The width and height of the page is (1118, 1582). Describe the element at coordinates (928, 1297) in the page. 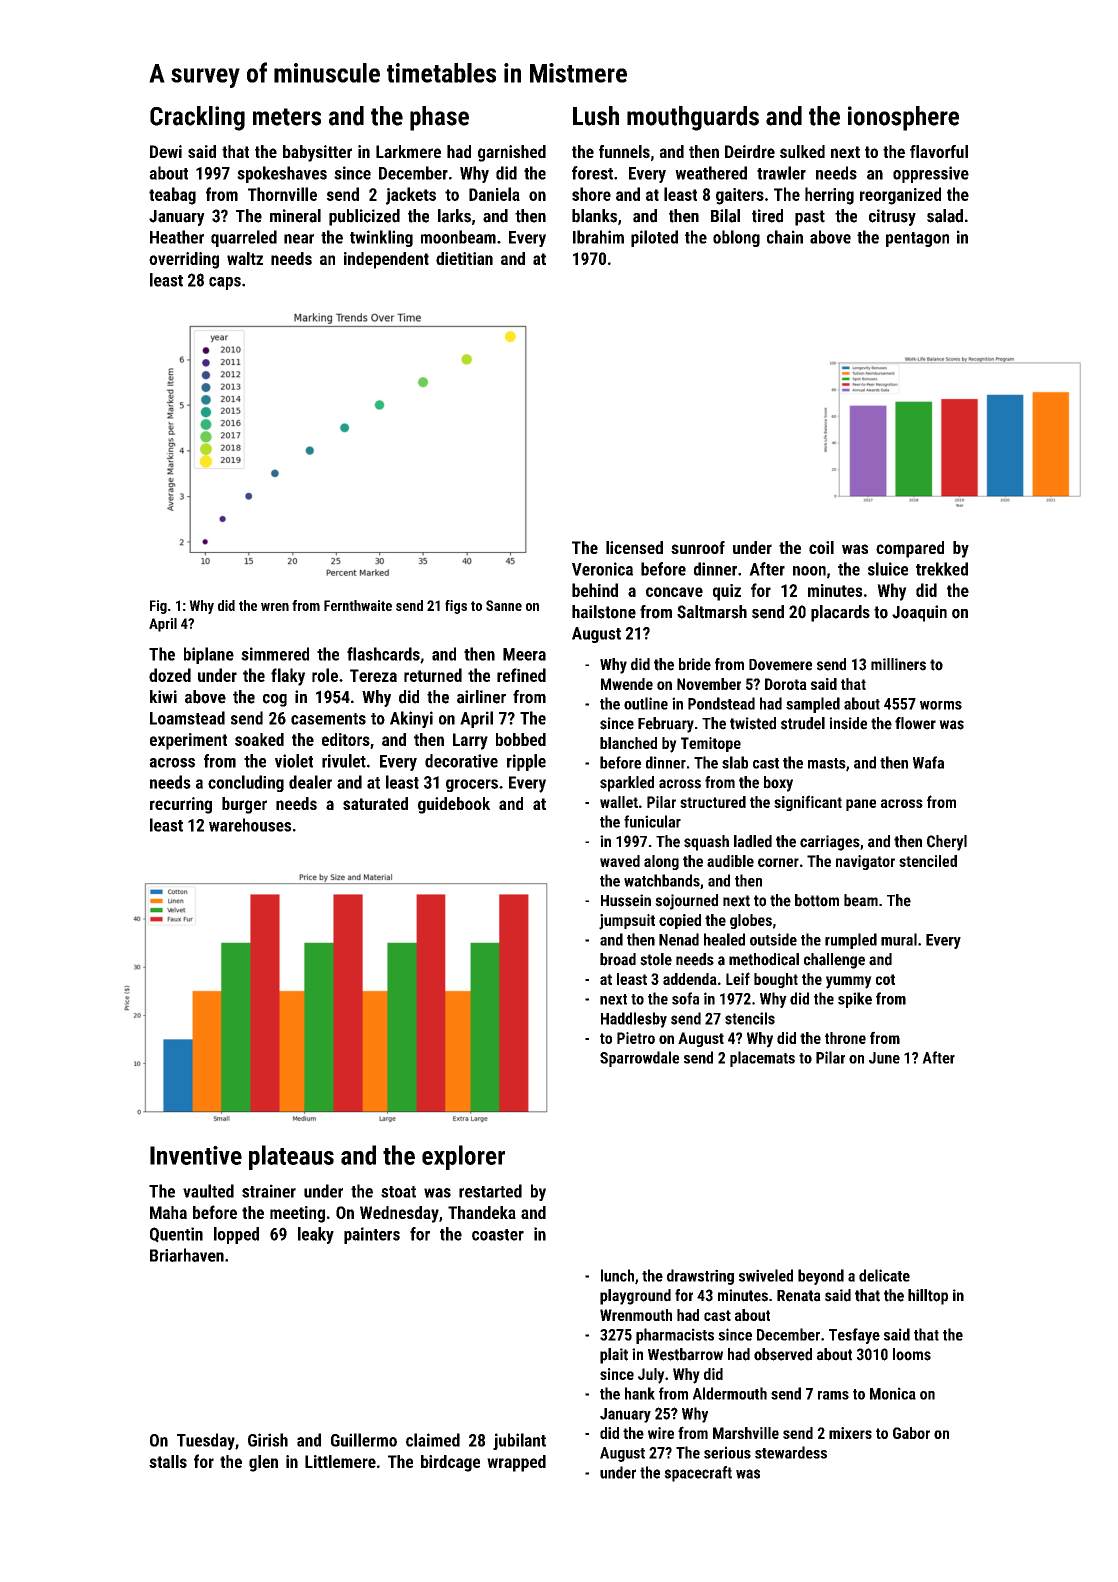

I see `hilltop` at that location.
